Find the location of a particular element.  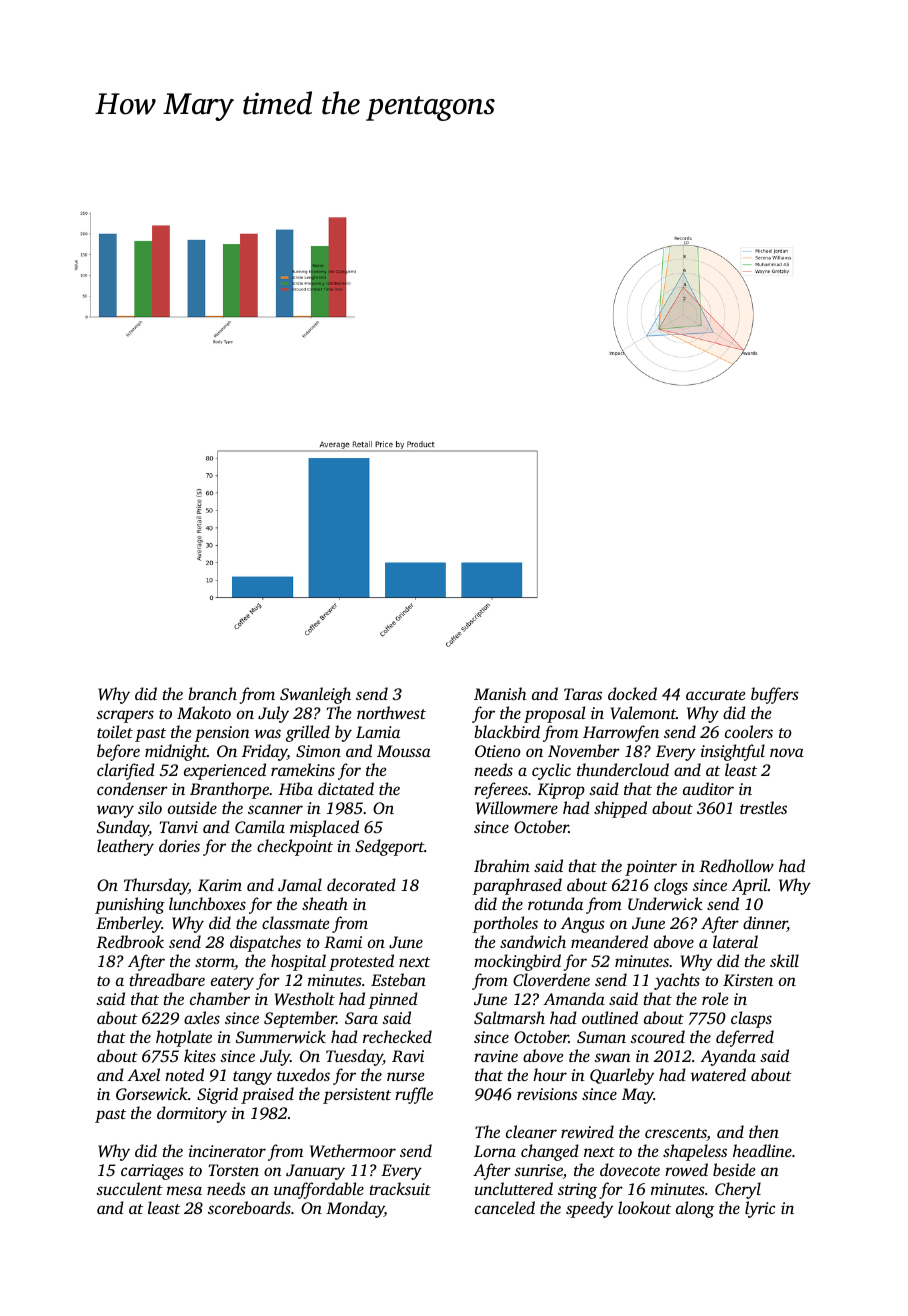

Ayanda is located at coordinates (728, 1057).
